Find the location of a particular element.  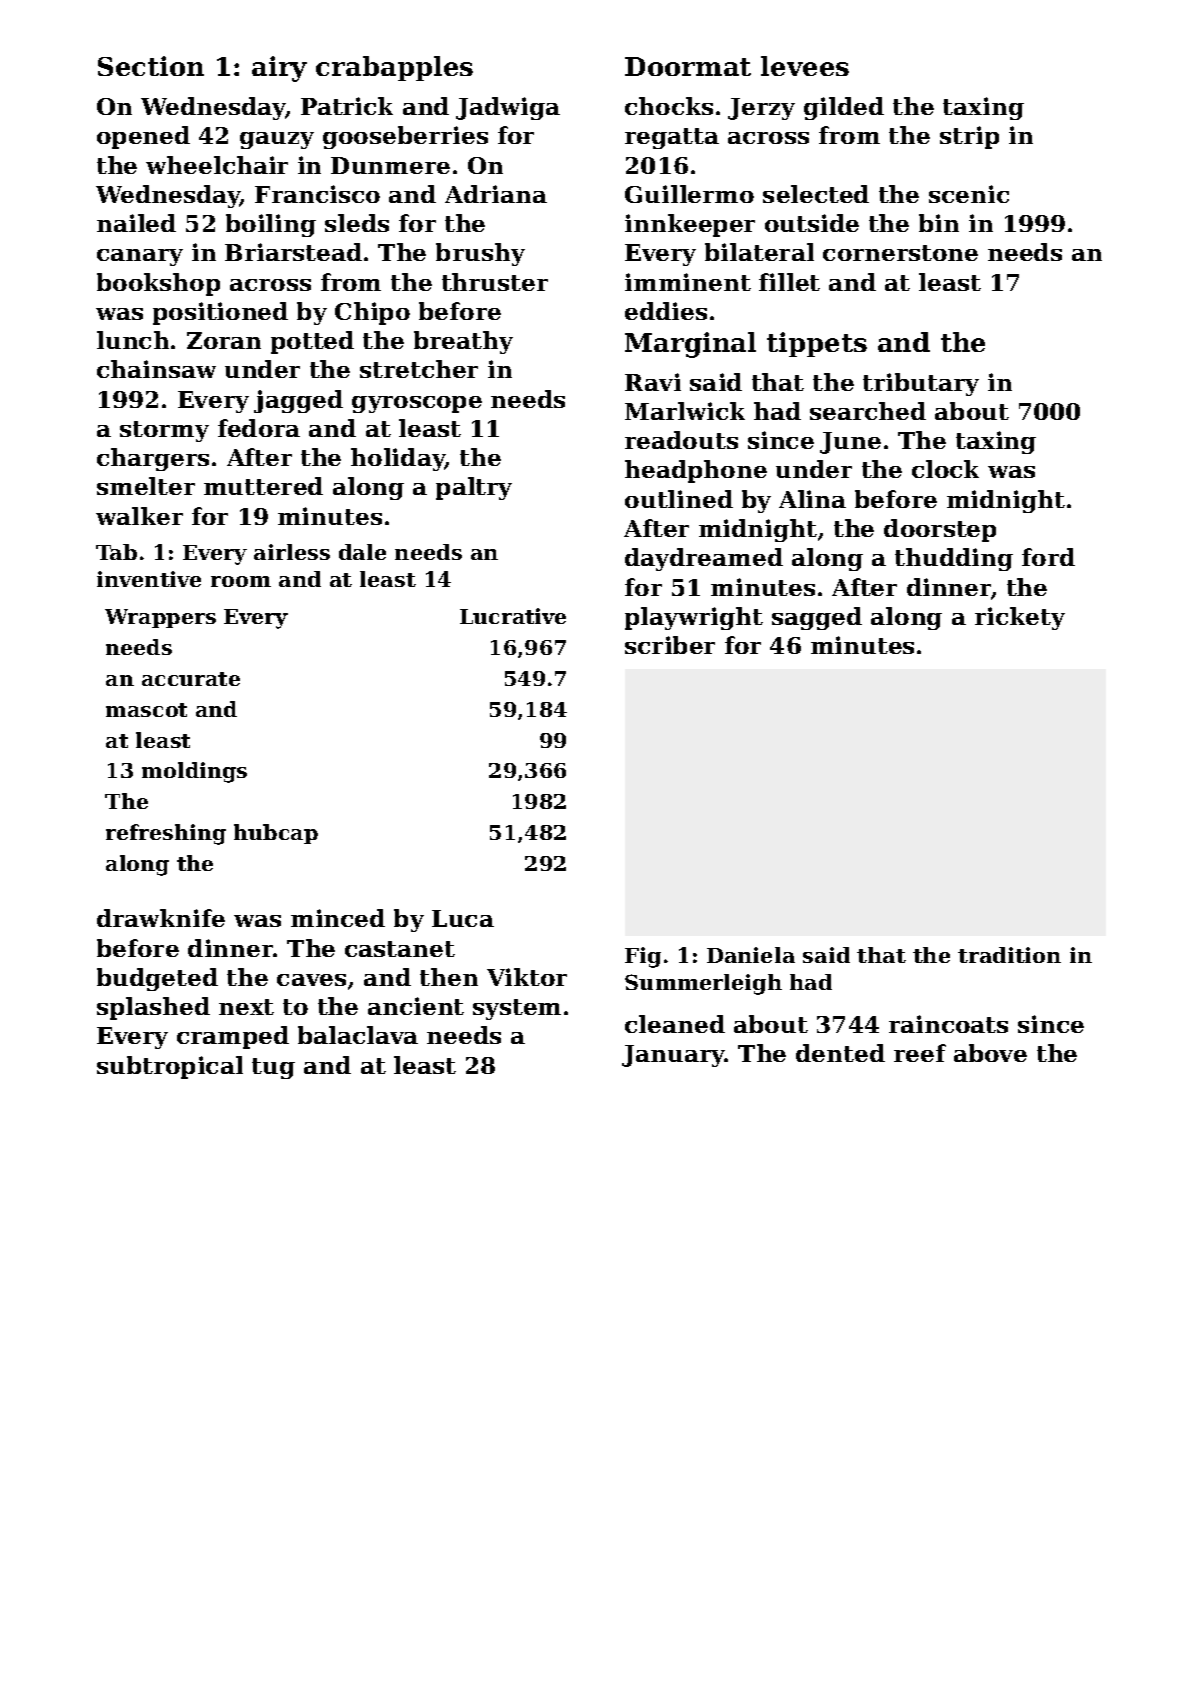

levees is located at coordinates (805, 66).
